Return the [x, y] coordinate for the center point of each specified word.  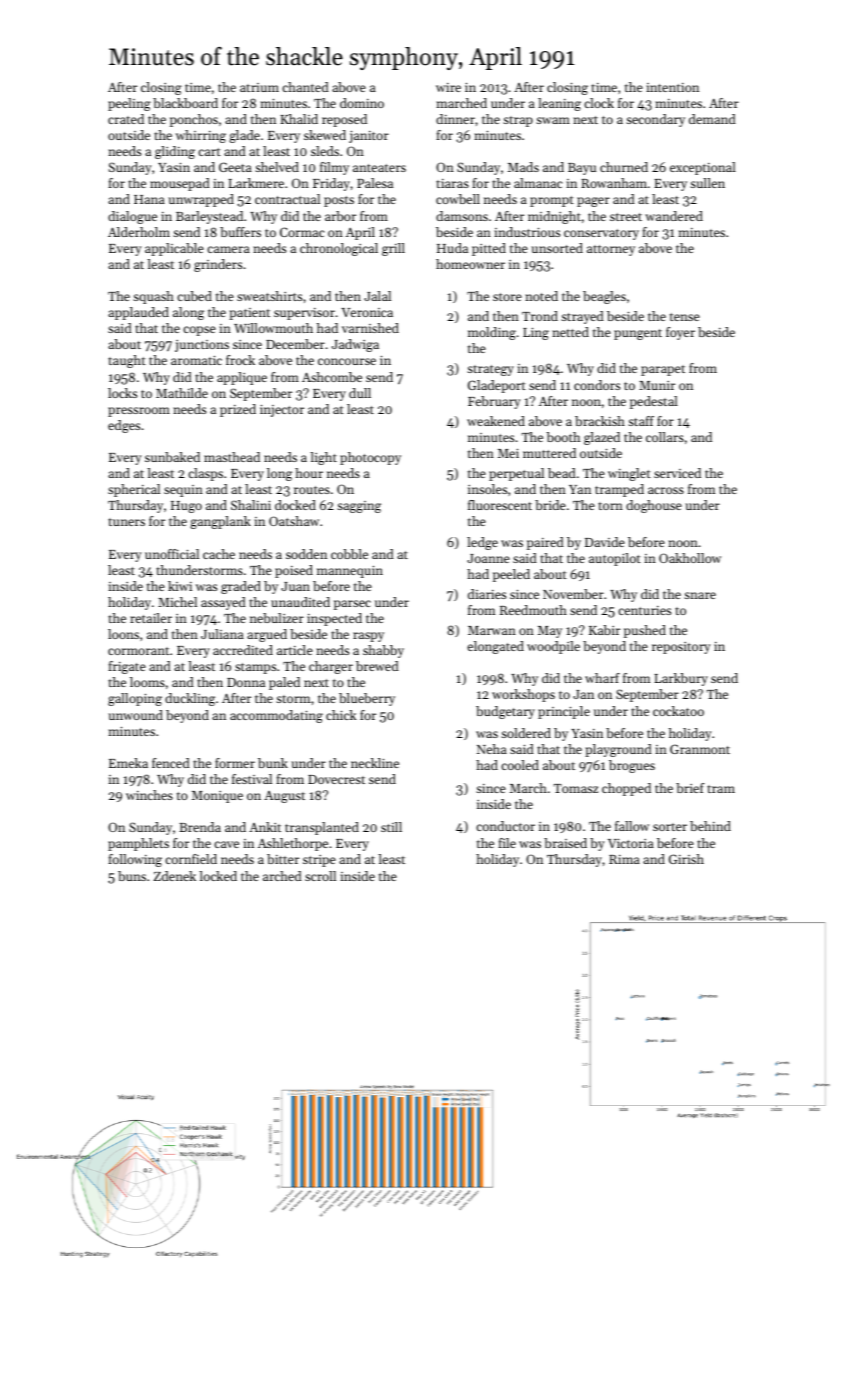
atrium [259, 87]
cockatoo [678, 711]
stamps [255, 668]
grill [393, 249]
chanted [305, 87]
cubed [194, 296]
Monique [217, 797]
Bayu [582, 169]
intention [672, 87]
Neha [492, 749]
